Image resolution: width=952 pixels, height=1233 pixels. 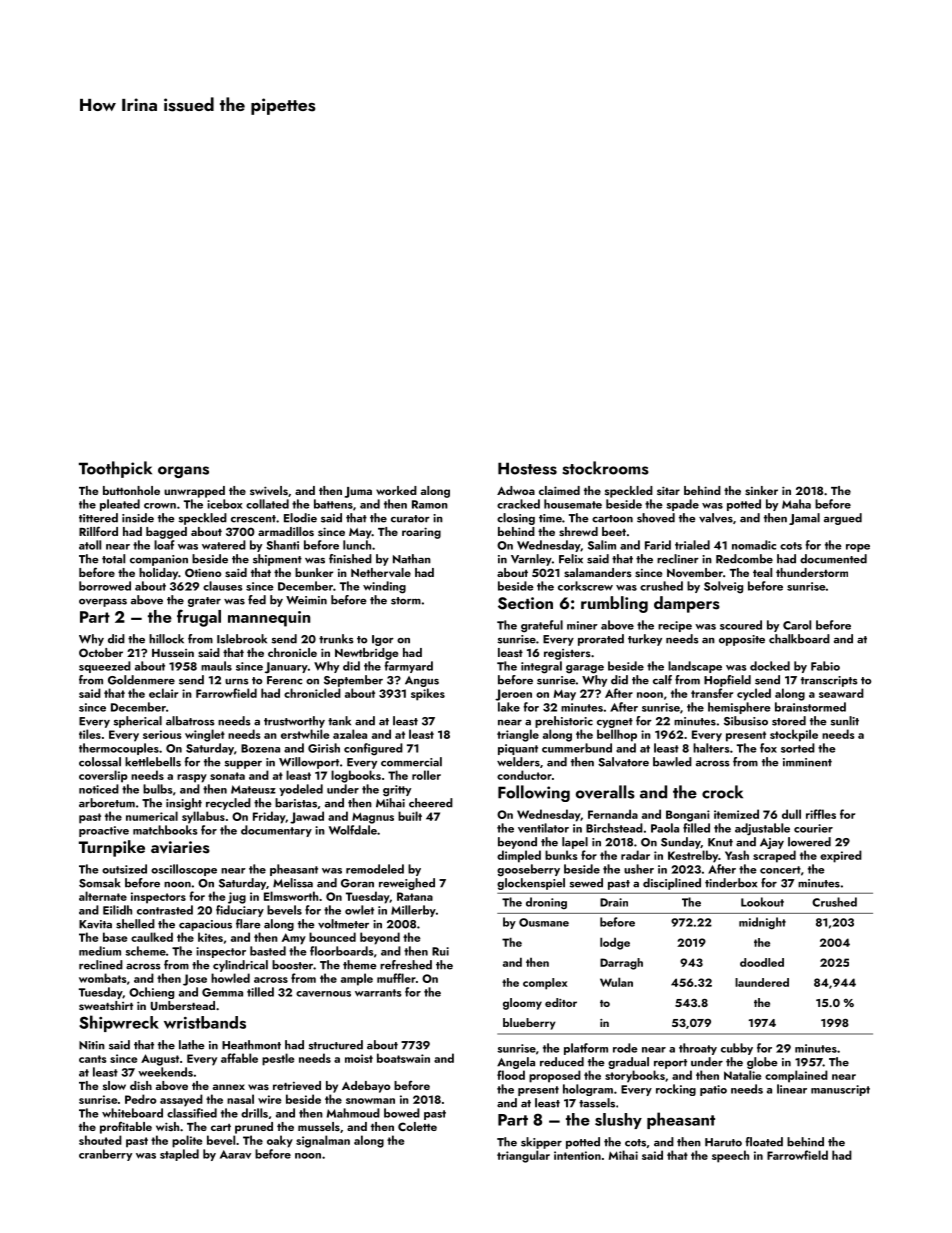 What do you see at coordinates (737, 1049) in the document?
I see `cubby` at bounding box center [737, 1049].
